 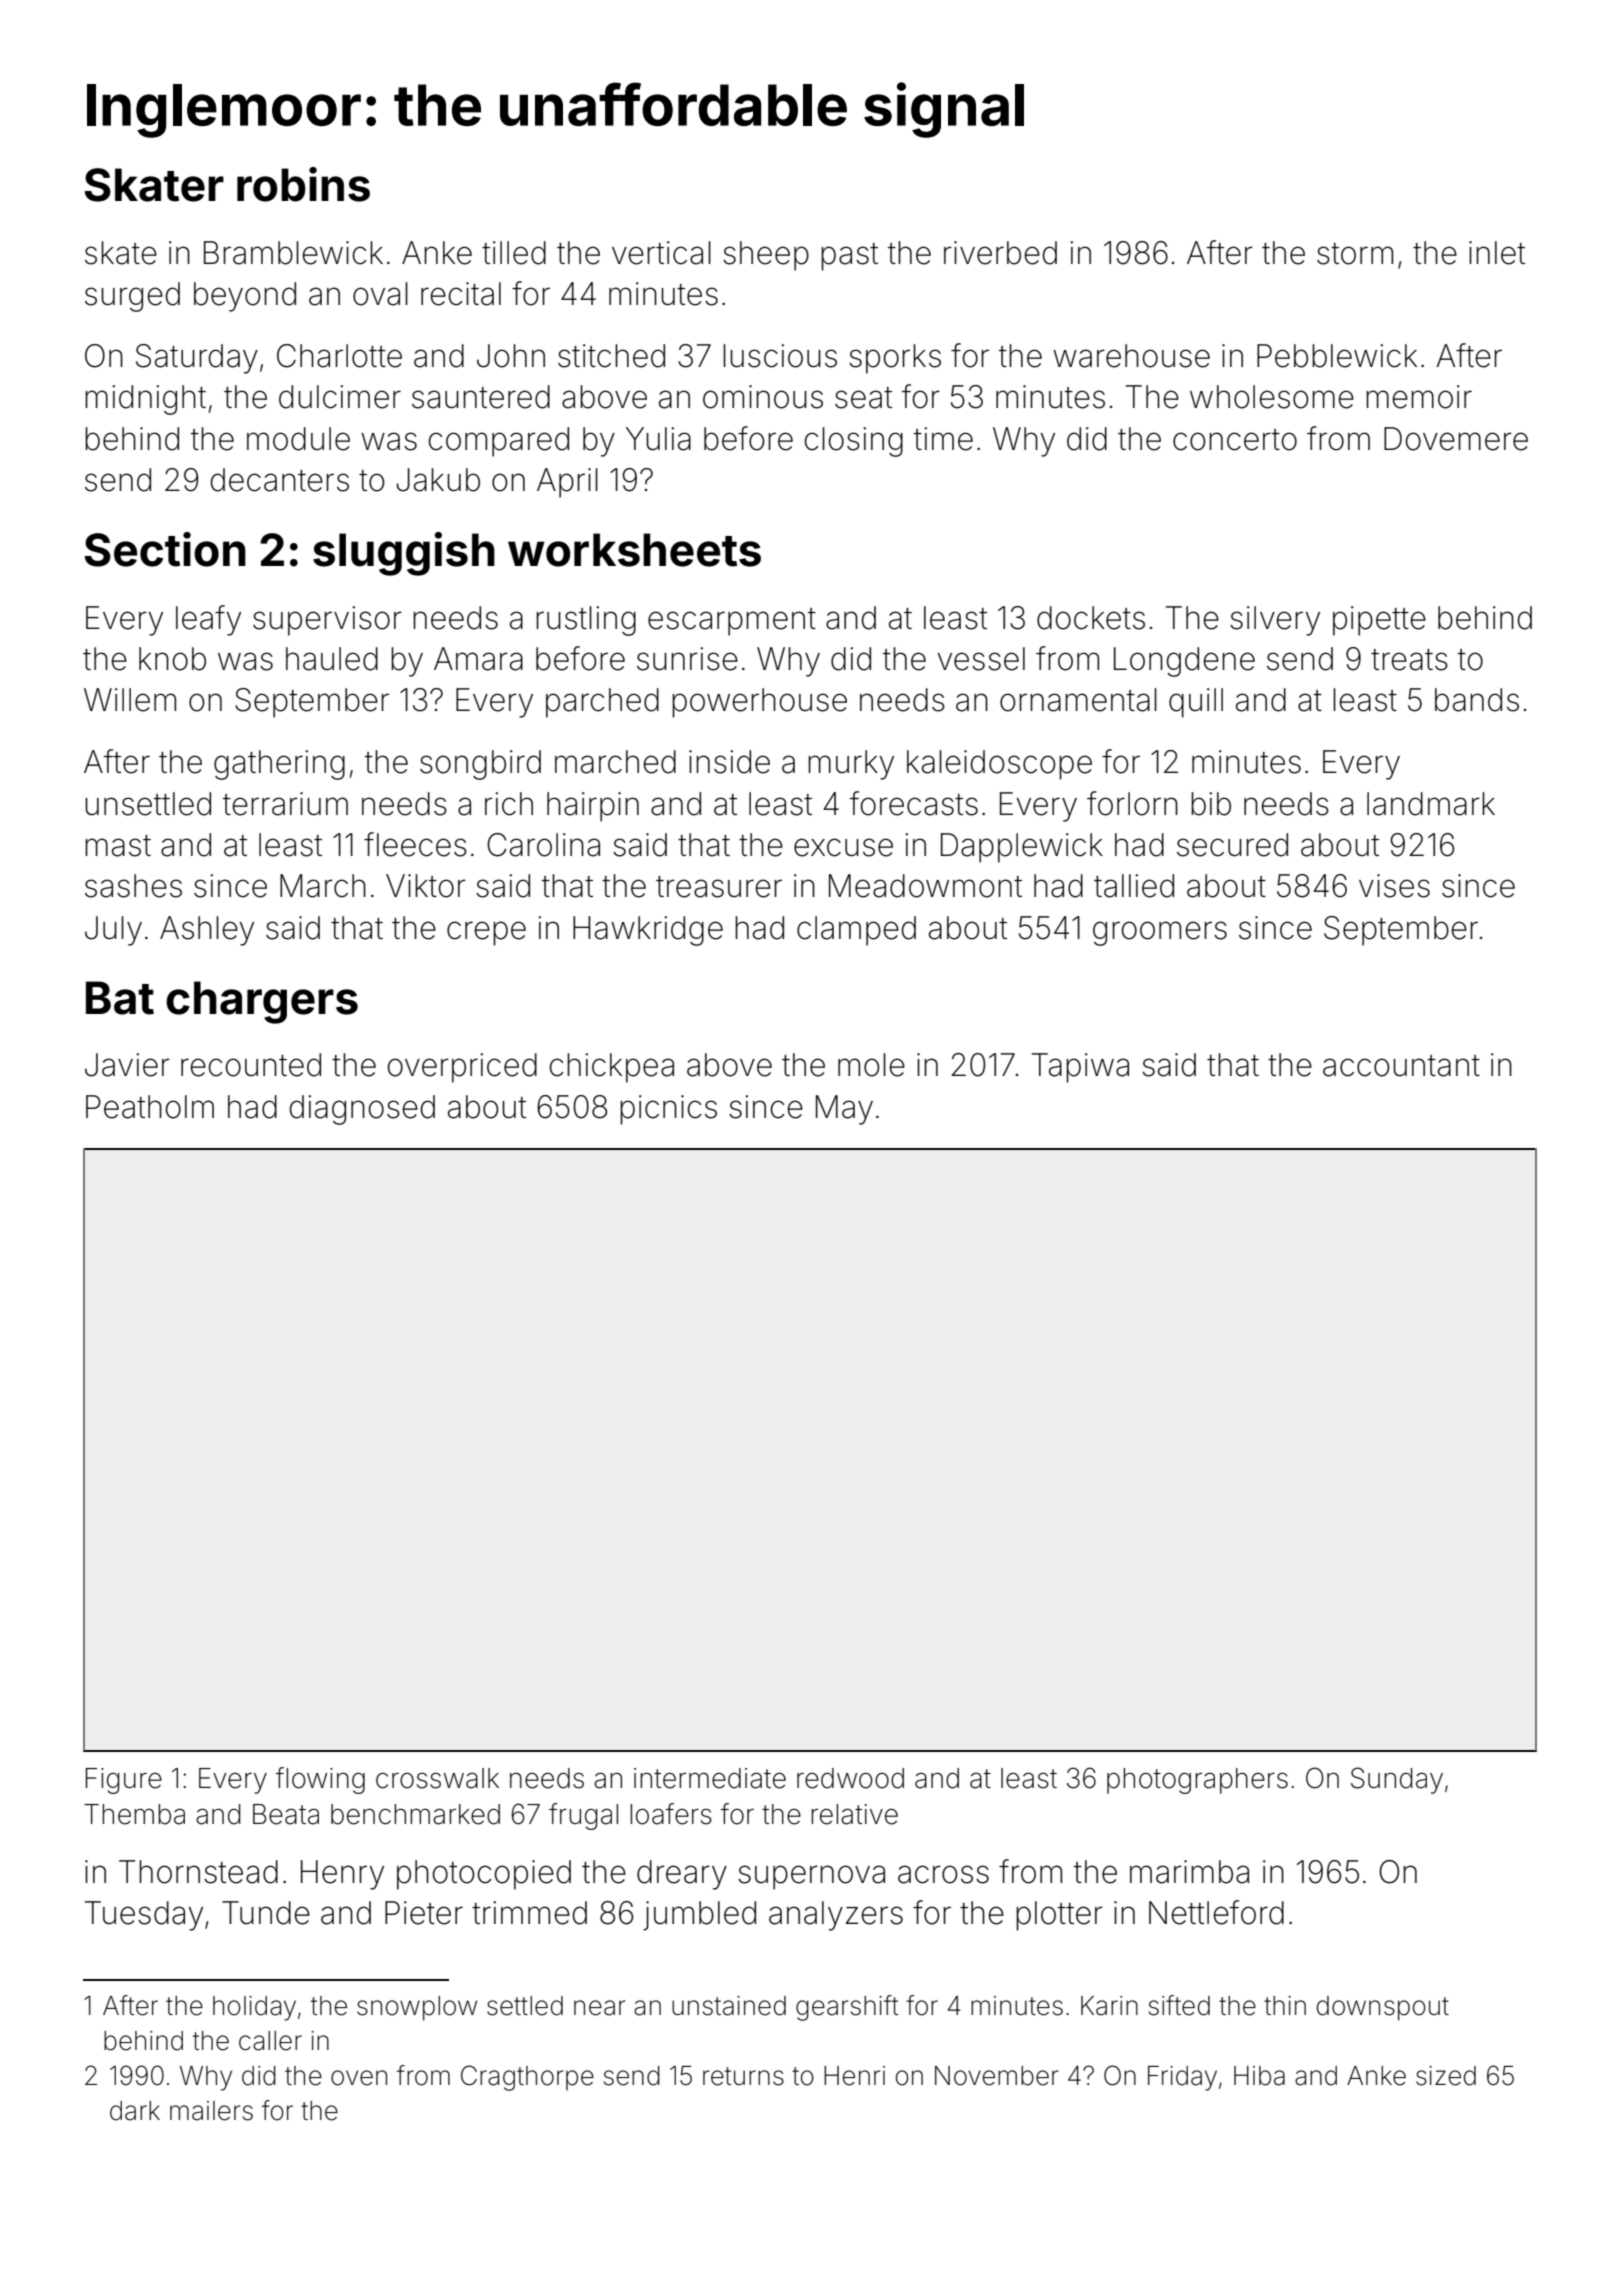 What do you see at coordinates (719, 887) in the screenshot?
I see `treasurer` at bounding box center [719, 887].
